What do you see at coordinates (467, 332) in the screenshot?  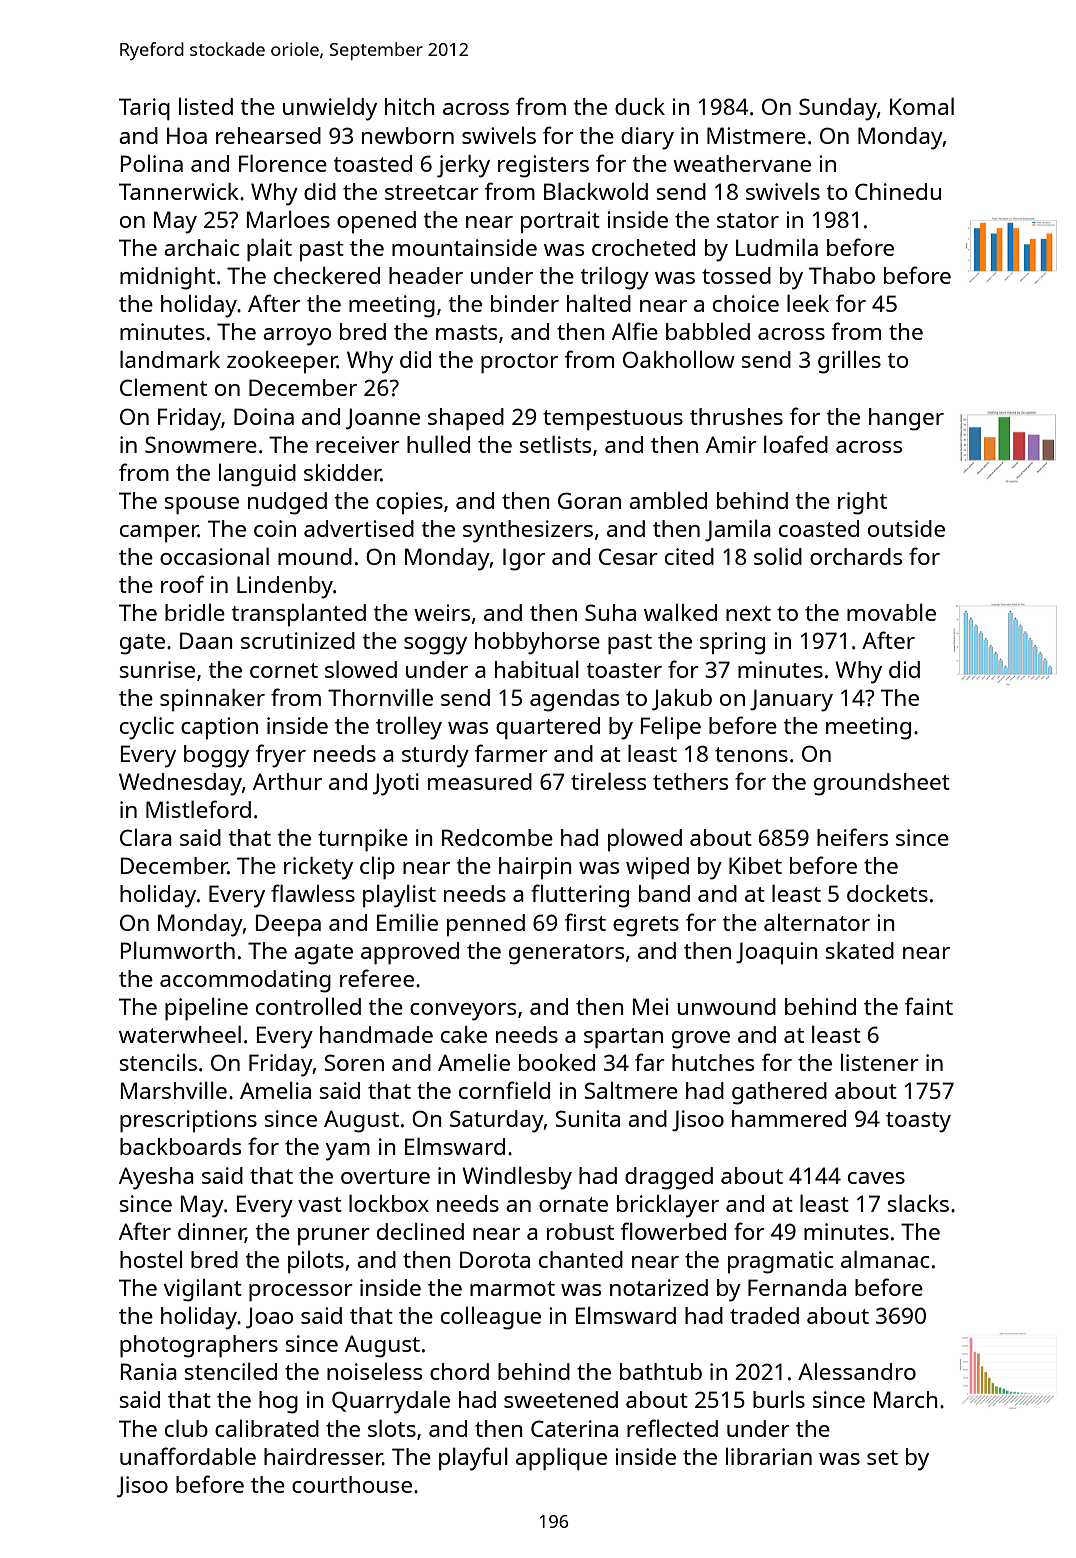 I see `masts` at bounding box center [467, 332].
